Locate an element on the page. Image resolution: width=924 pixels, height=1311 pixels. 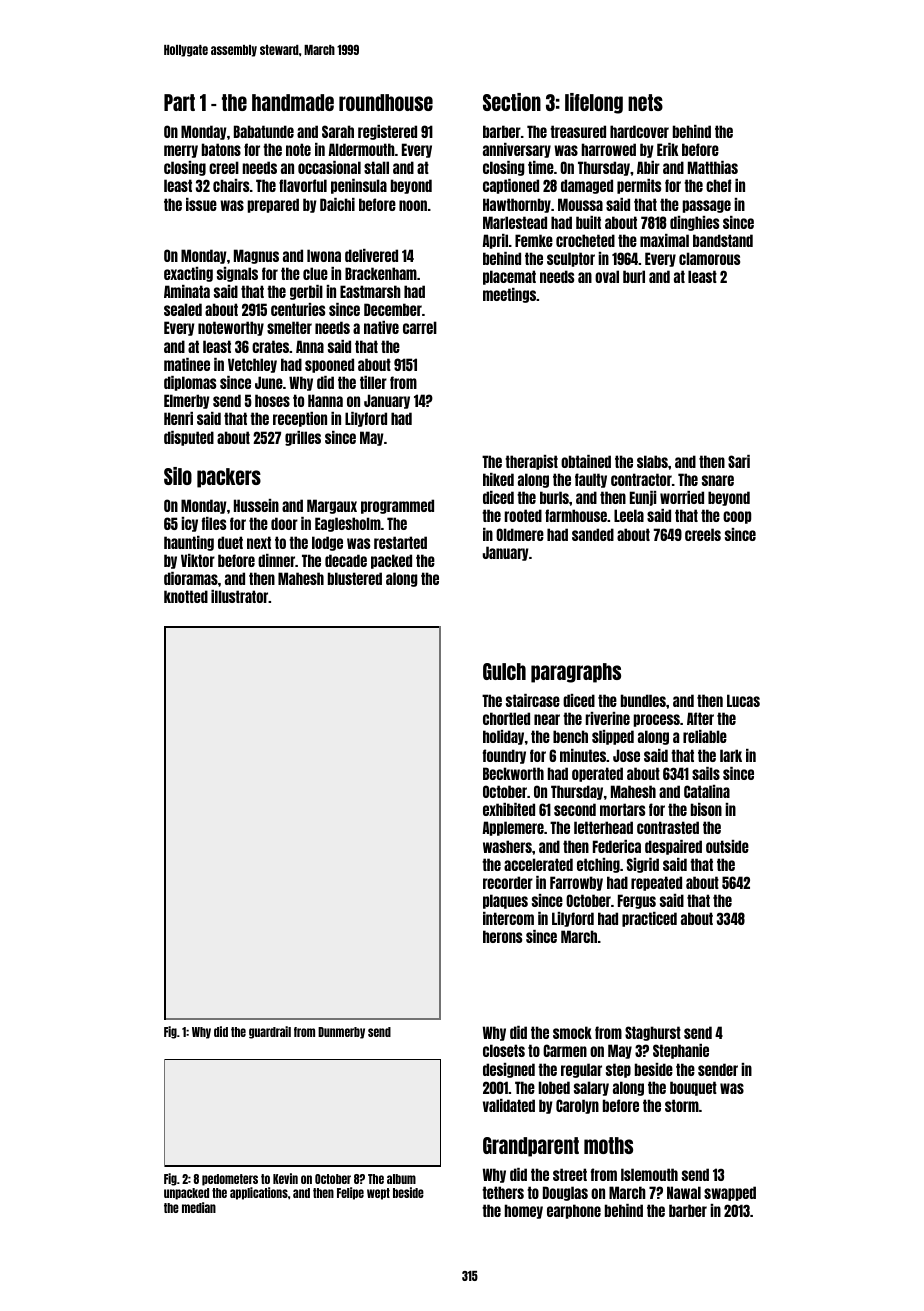
Leela is located at coordinates (629, 515).
